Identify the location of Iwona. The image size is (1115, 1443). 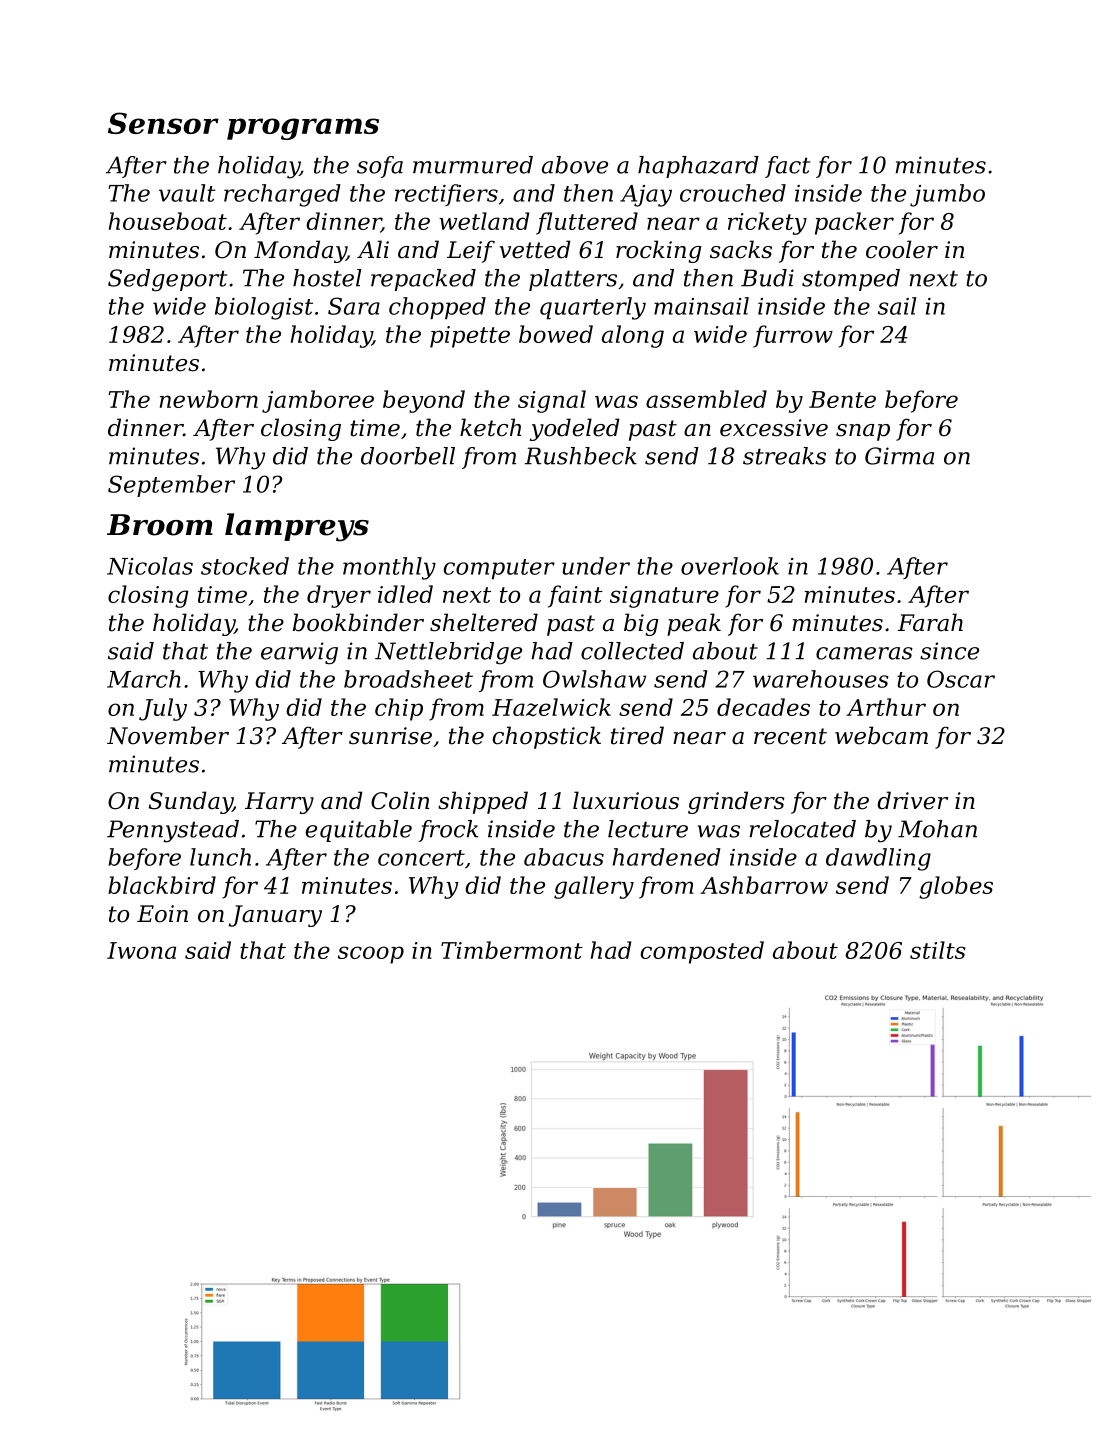
(141, 950).
